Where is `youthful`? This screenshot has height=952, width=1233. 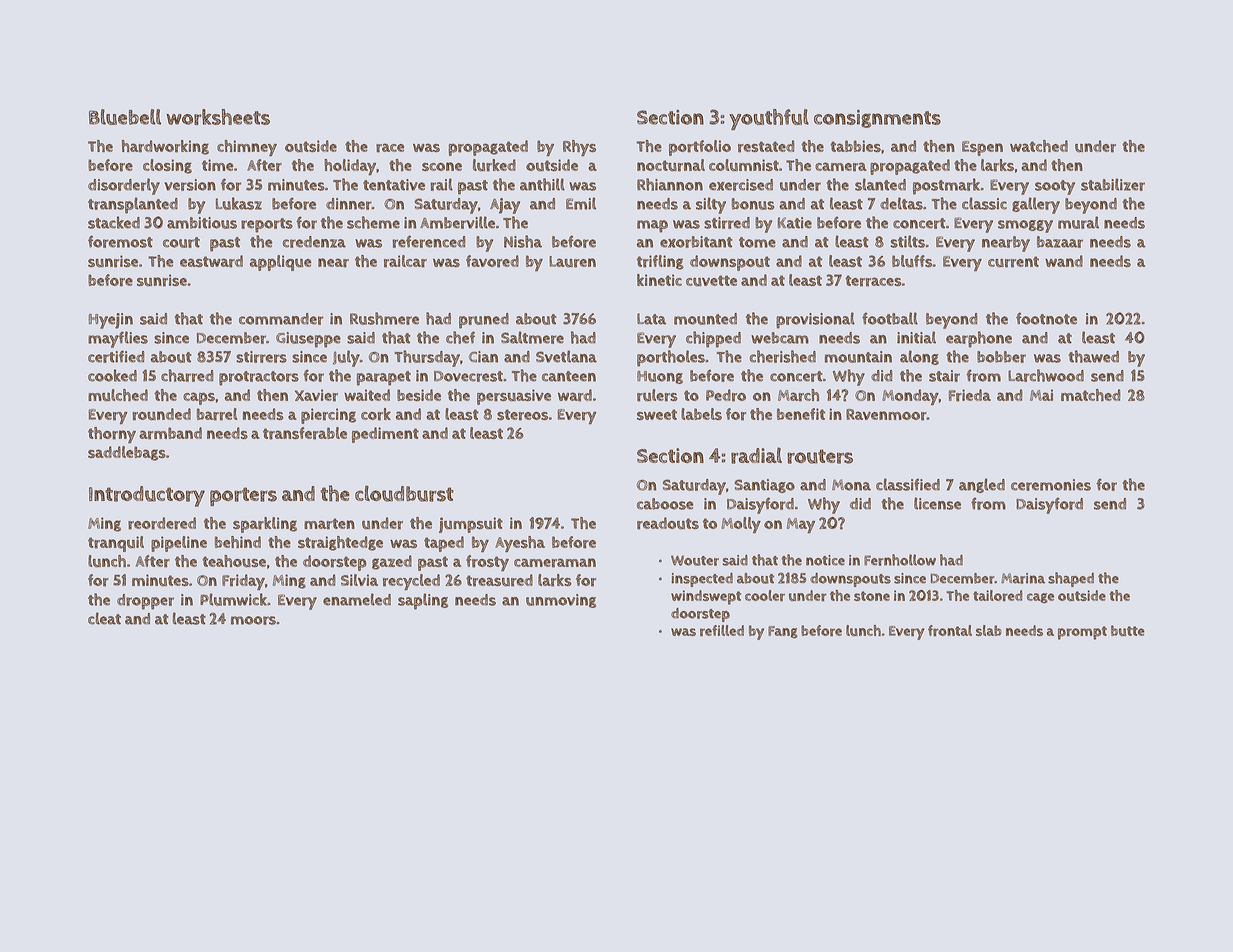 youthful is located at coordinates (769, 119).
